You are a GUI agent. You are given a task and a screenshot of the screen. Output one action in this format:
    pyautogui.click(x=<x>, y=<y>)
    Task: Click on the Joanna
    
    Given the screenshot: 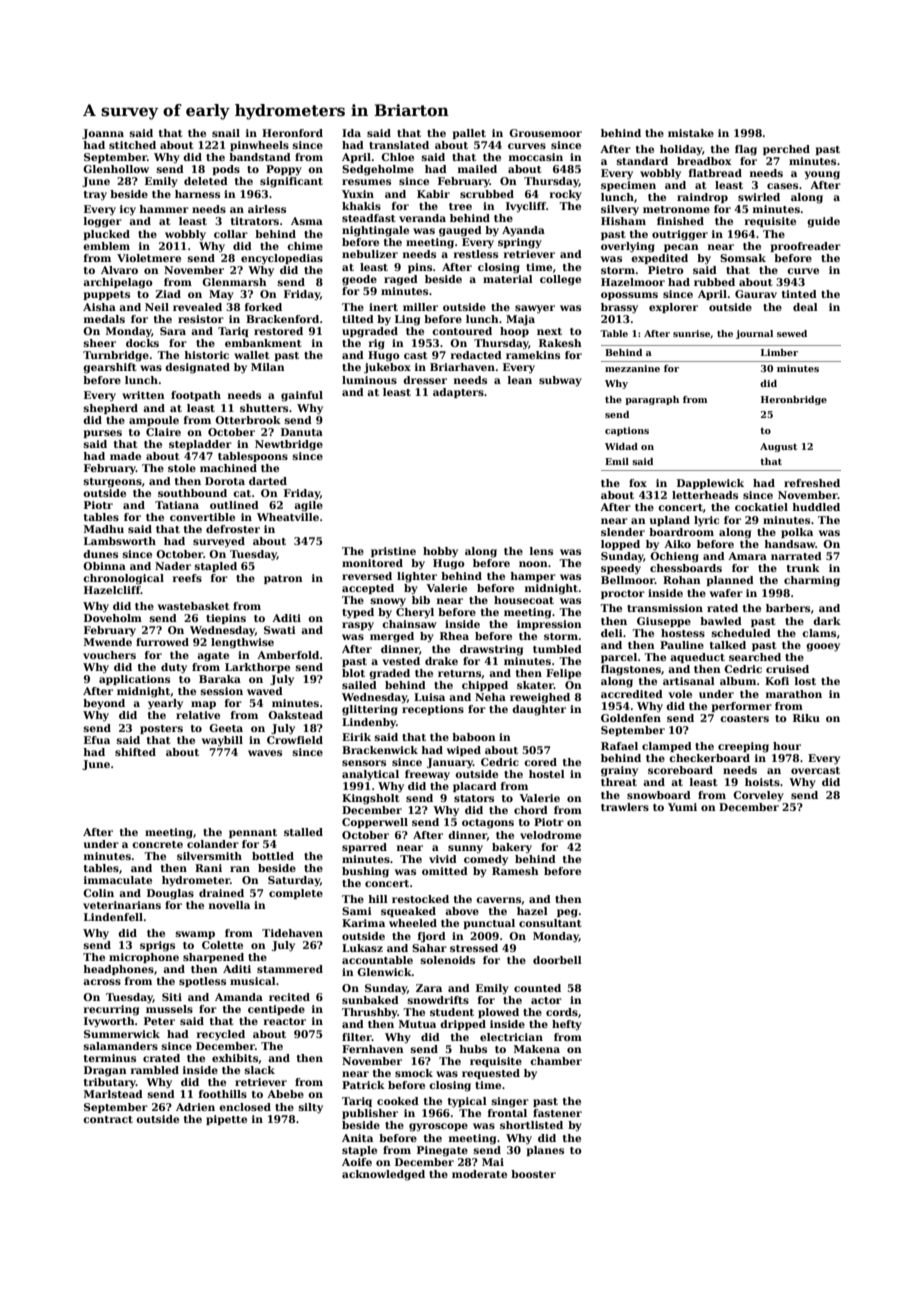 What is the action you would take?
    pyautogui.click(x=103, y=134)
